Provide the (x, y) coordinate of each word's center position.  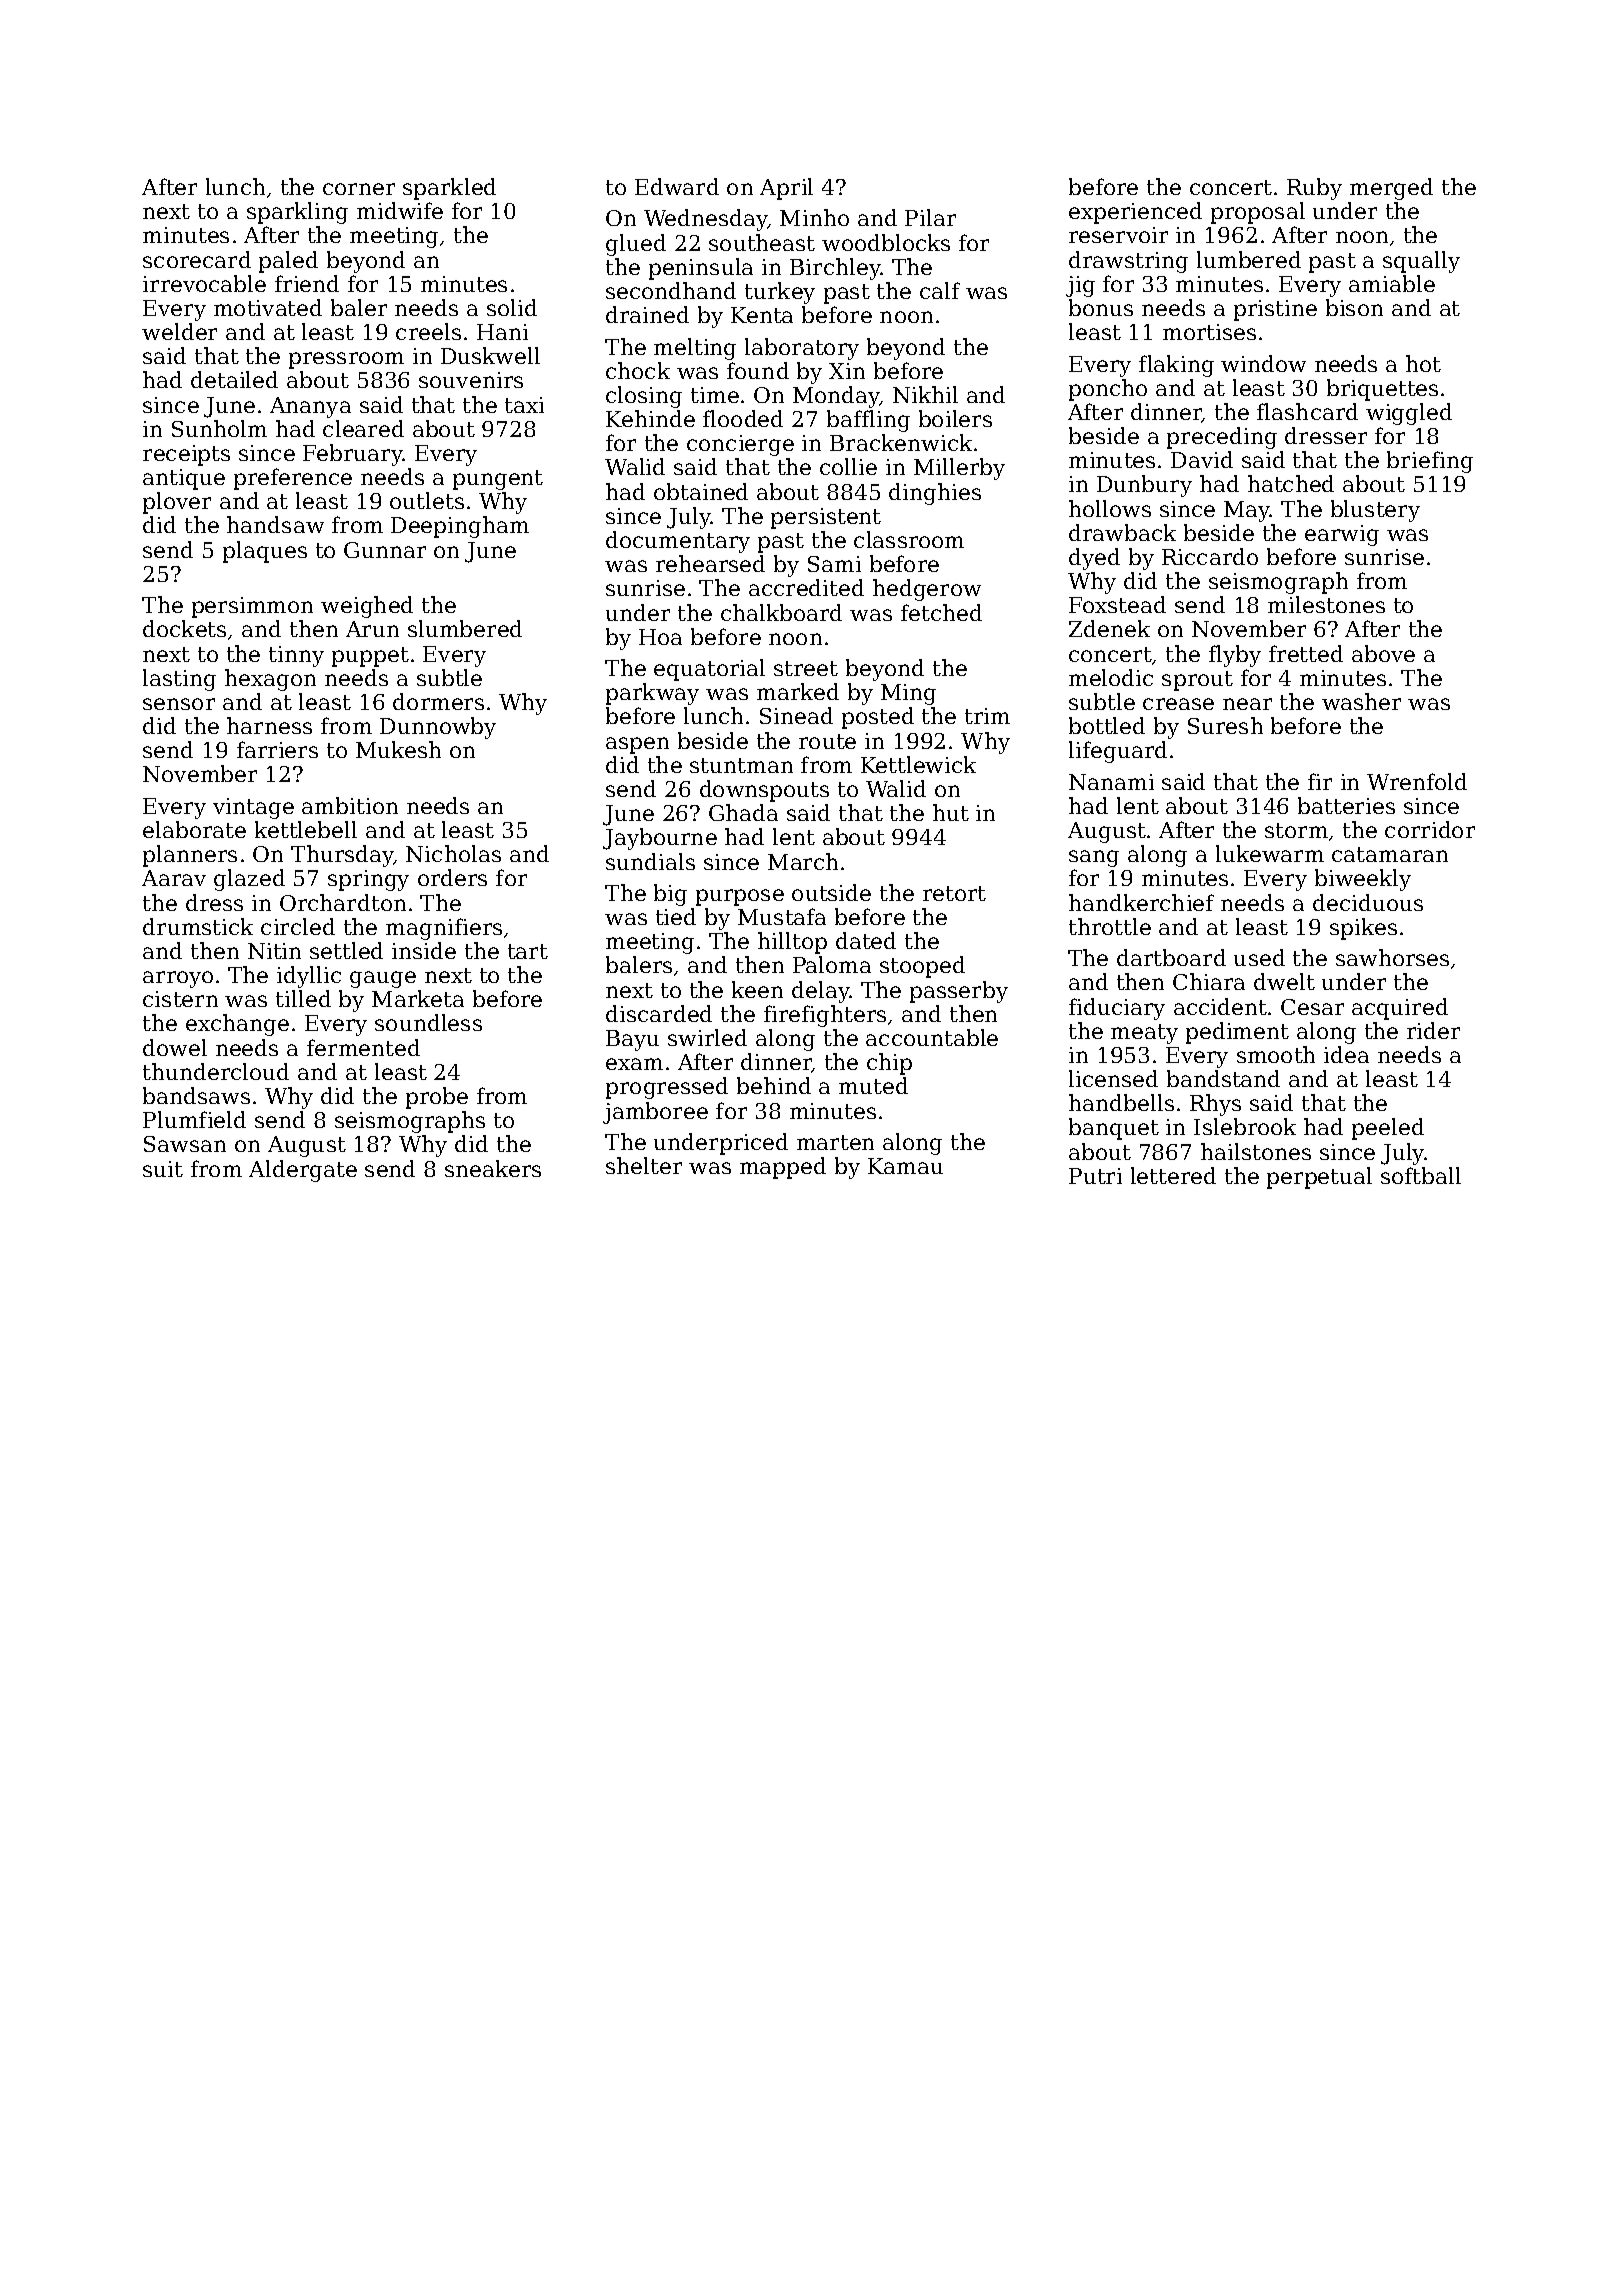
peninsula (701, 269)
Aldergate (303, 1171)
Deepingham (460, 527)
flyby (1235, 656)
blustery (1375, 511)
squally (1421, 262)
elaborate (194, 829)
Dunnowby (438, 728)
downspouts (764, 791)
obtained (701, 491)
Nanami (1111, 782)
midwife (400, 210)
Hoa (660, 637)
